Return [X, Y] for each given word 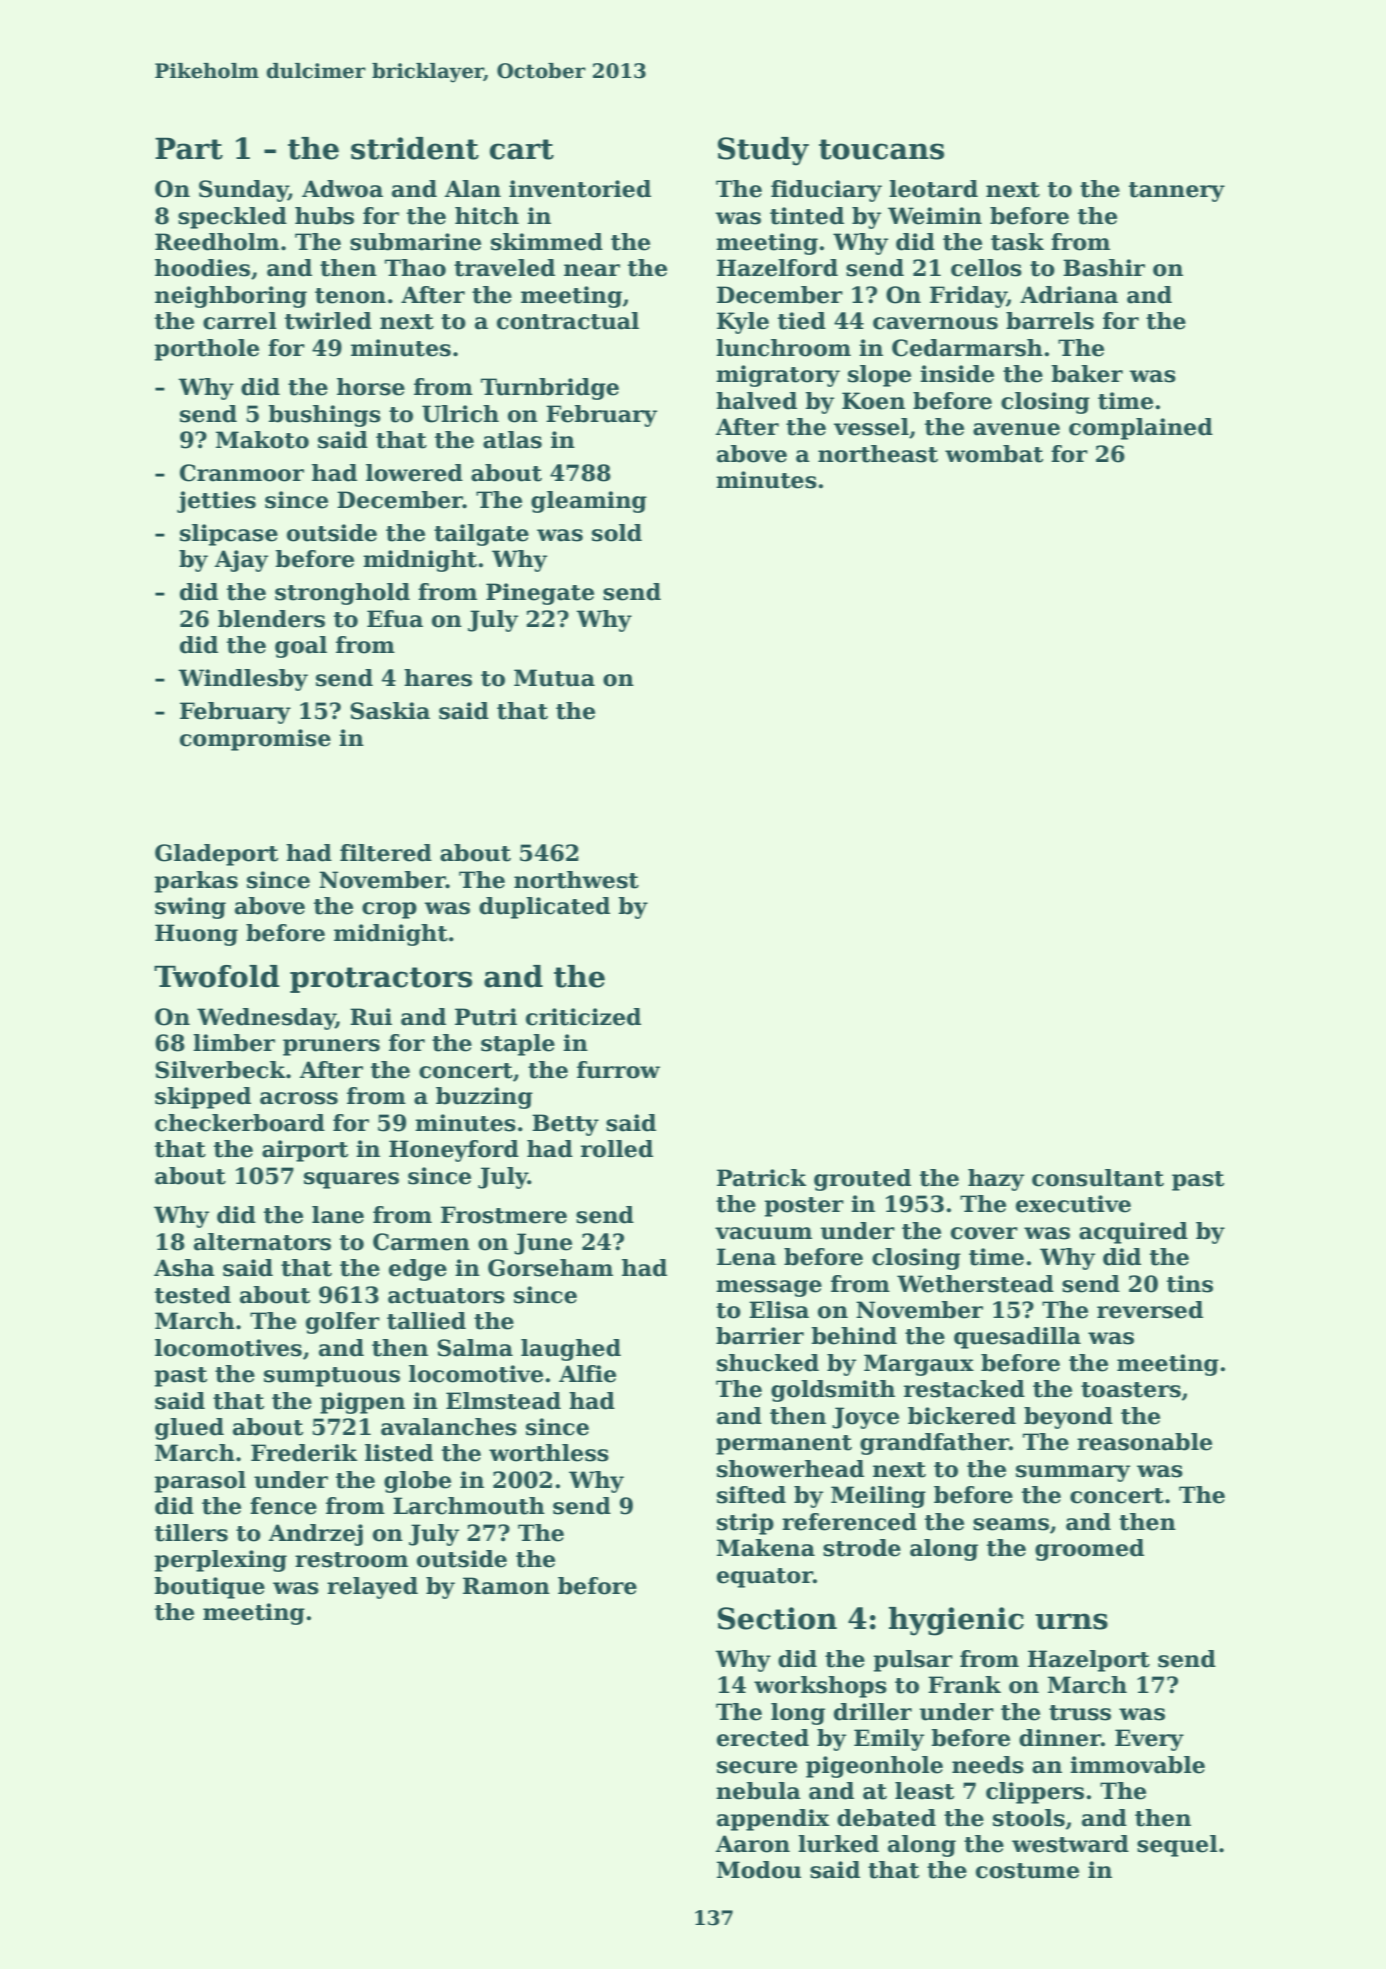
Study [763, 151]
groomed [1089, 1550]
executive [1073, 1204]
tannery [1177, 192]
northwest [576, 880]
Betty [565, 1125]
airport [305, 1151]
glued [189, 1429]
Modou [759, 1870]
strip [745, 1524]
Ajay [241, 561]
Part [189, 148]
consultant [1098, 1178]
